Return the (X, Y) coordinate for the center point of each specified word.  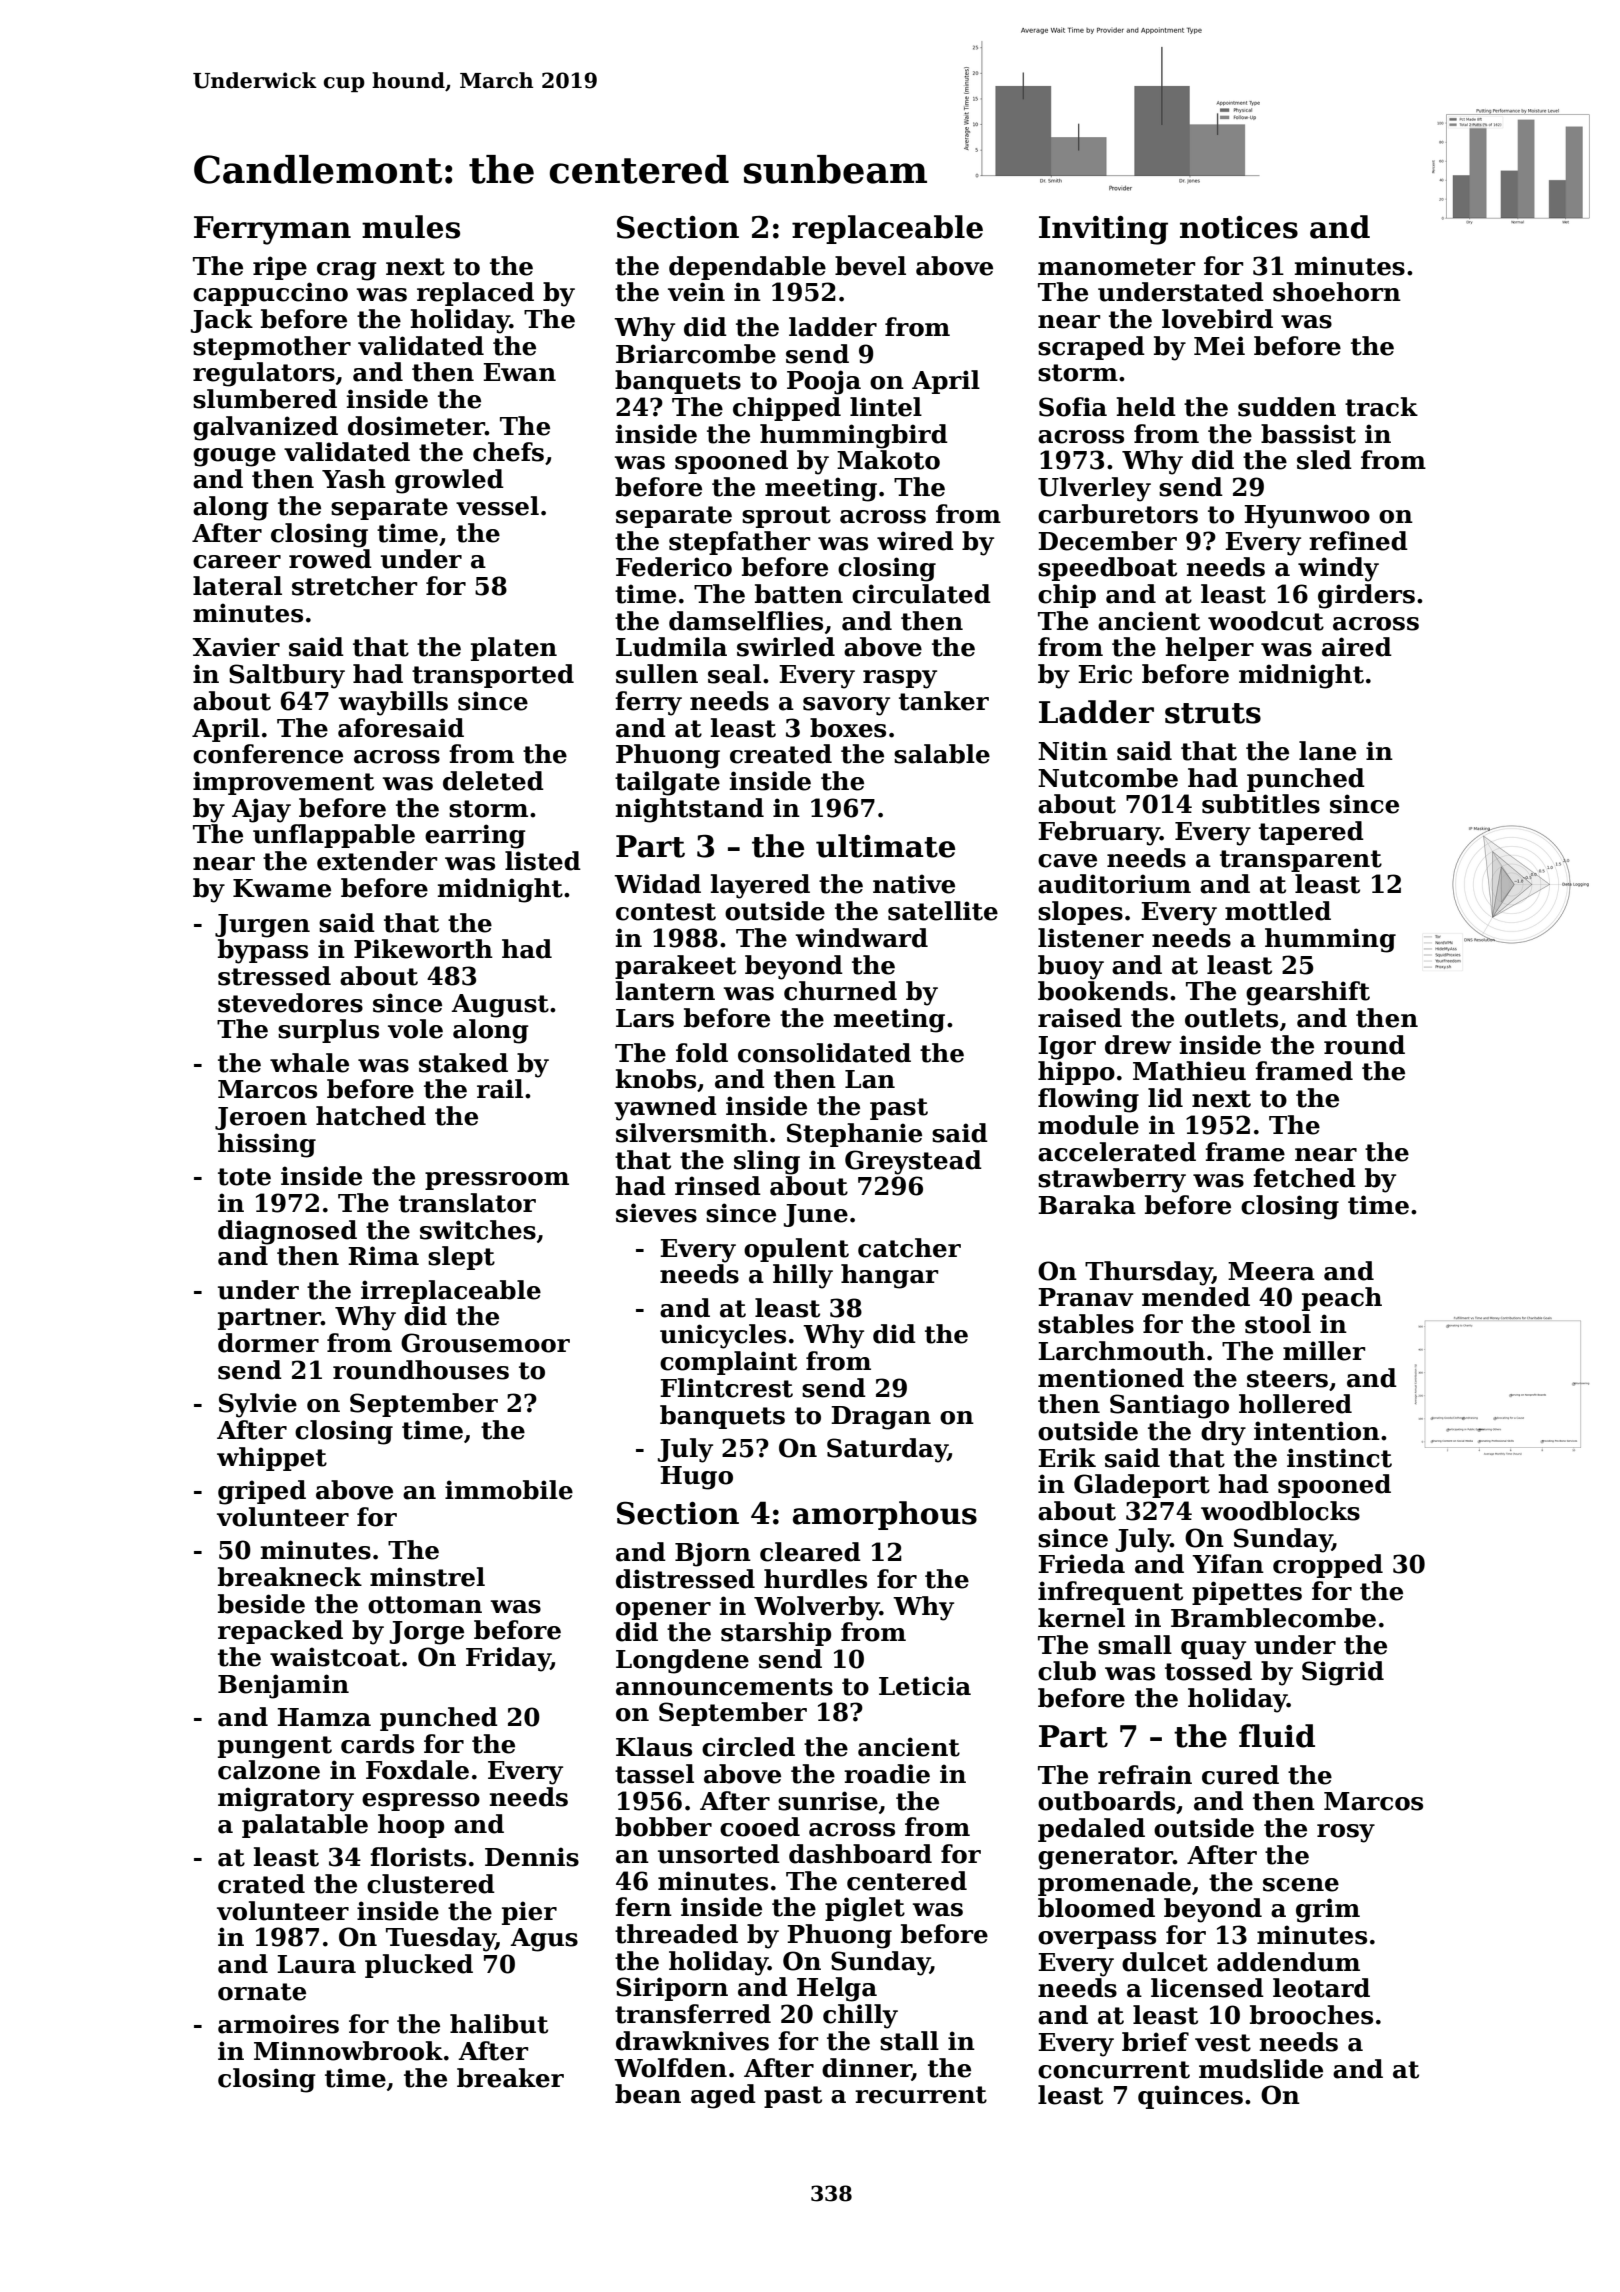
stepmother (272, 348)
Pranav (1085, 1297)
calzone (269, 1770)
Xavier (236, 647)
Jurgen (262, 926)
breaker (510, 2078)
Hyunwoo (1307, 517)
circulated (921, 594)
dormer (268, 1343)
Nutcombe (1108, 778)
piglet (865, 1909)
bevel (870, 266)
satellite (943, 911)
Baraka (1087, 1205)
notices (1239, 227)
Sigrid (1343, 1673)
